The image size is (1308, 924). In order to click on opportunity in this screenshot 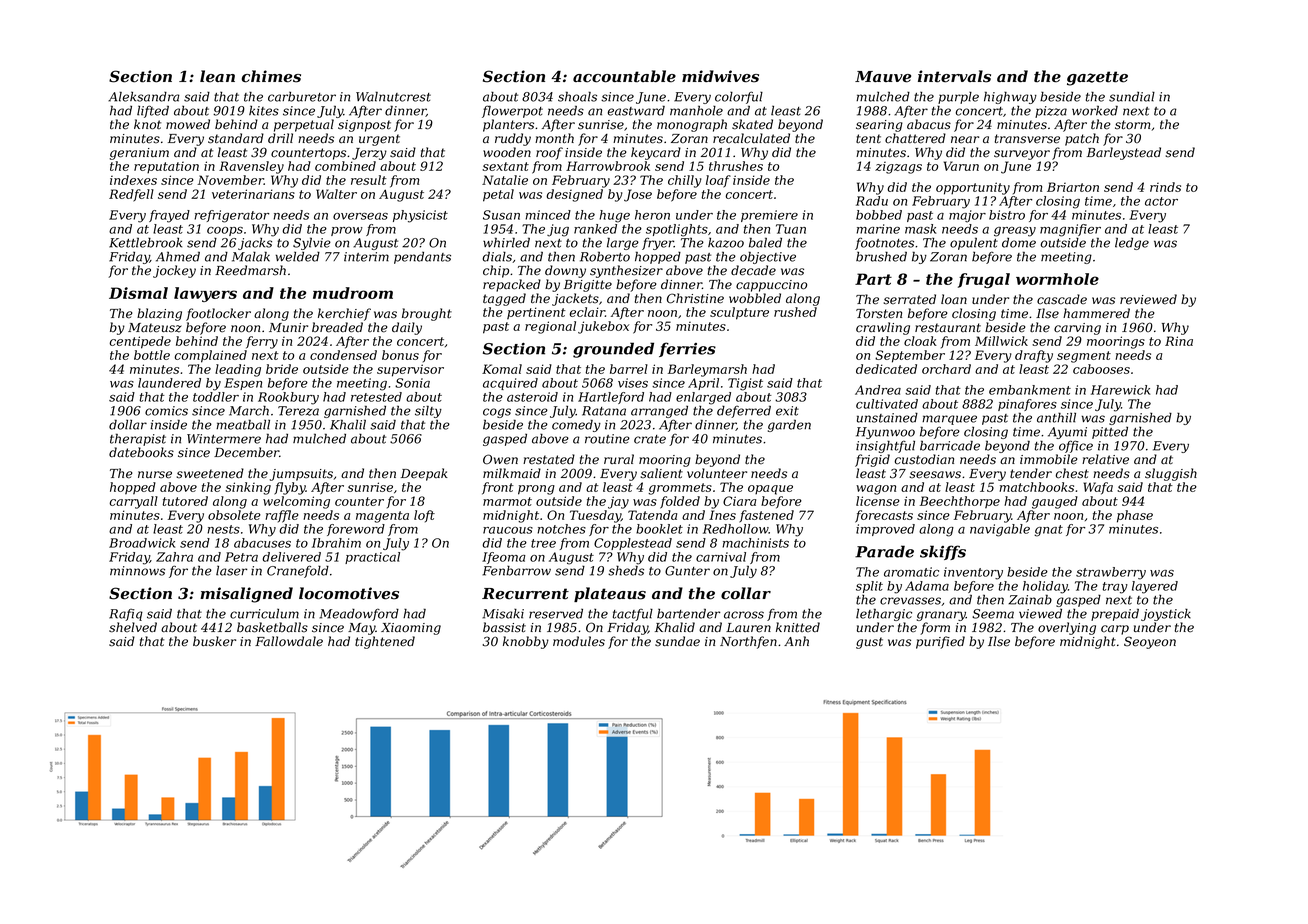, I will do `click(973, 188)`.
